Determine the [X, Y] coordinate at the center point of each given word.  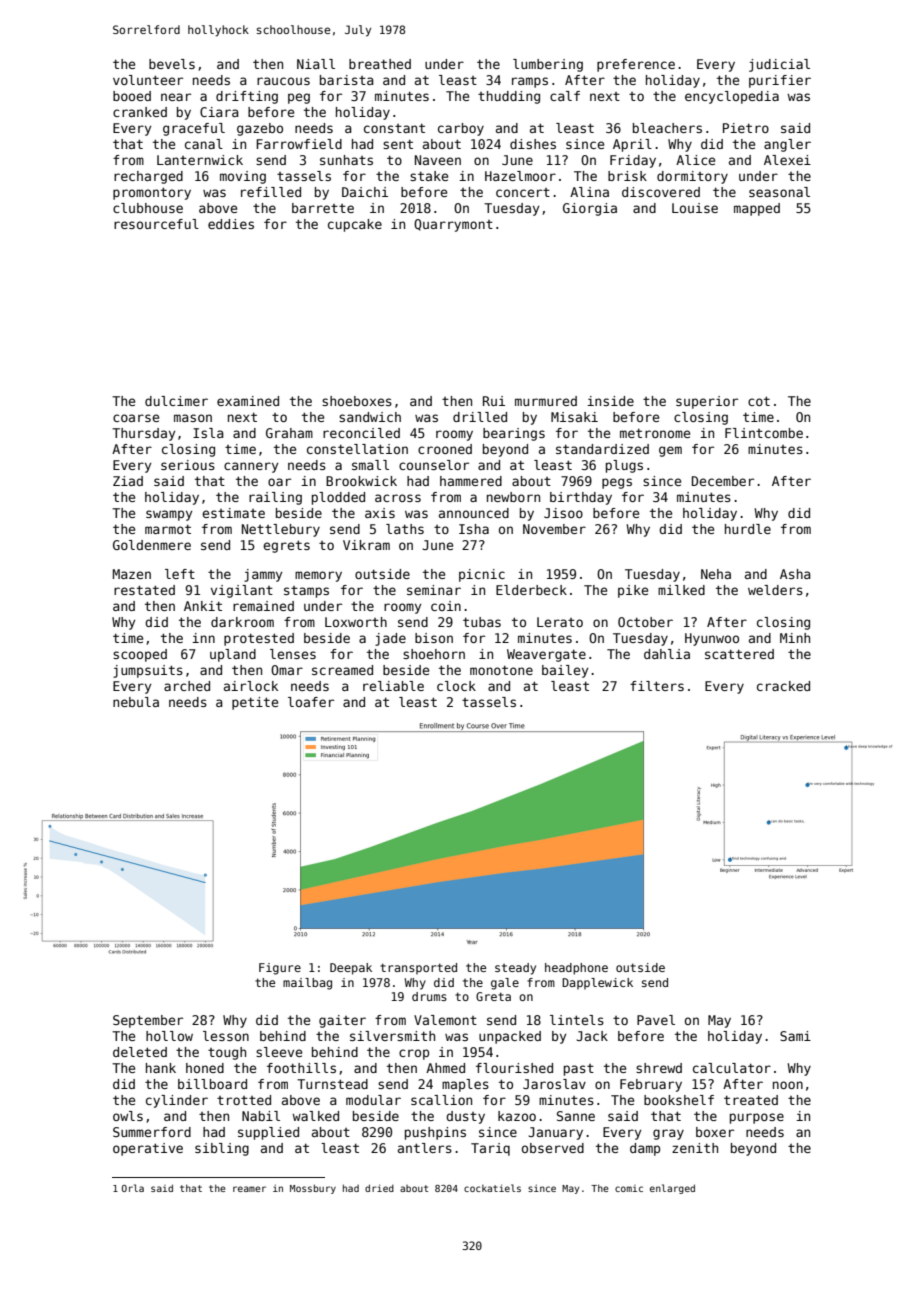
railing [275, 498]
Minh [795, 638]
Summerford [152, 1132]
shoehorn [434, 654]
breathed [380, 64]
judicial [779, 65]
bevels [172, 64]
